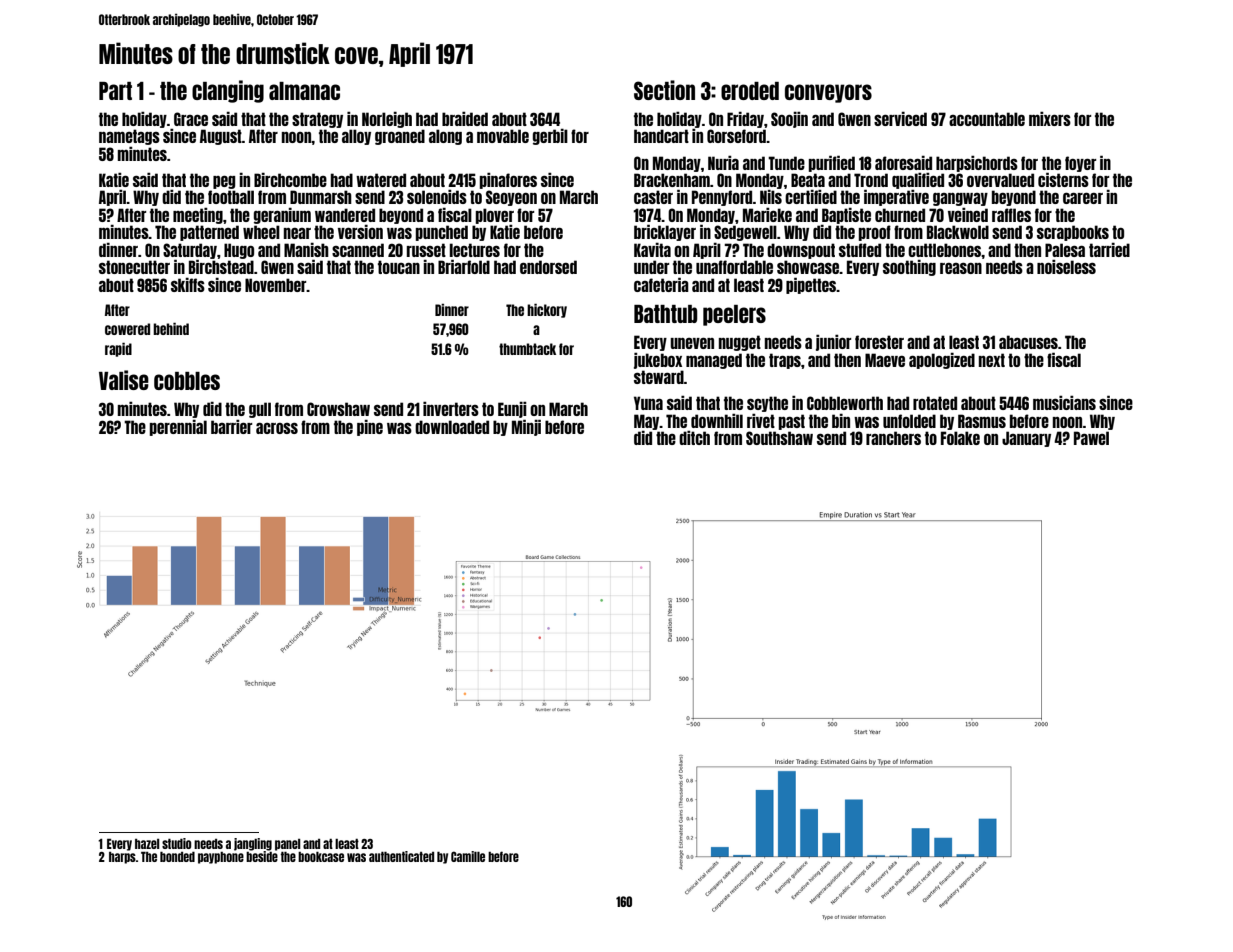  Describe the element at coordinates (188, 285) in the screenshot. I see `skiffs` at that location.
